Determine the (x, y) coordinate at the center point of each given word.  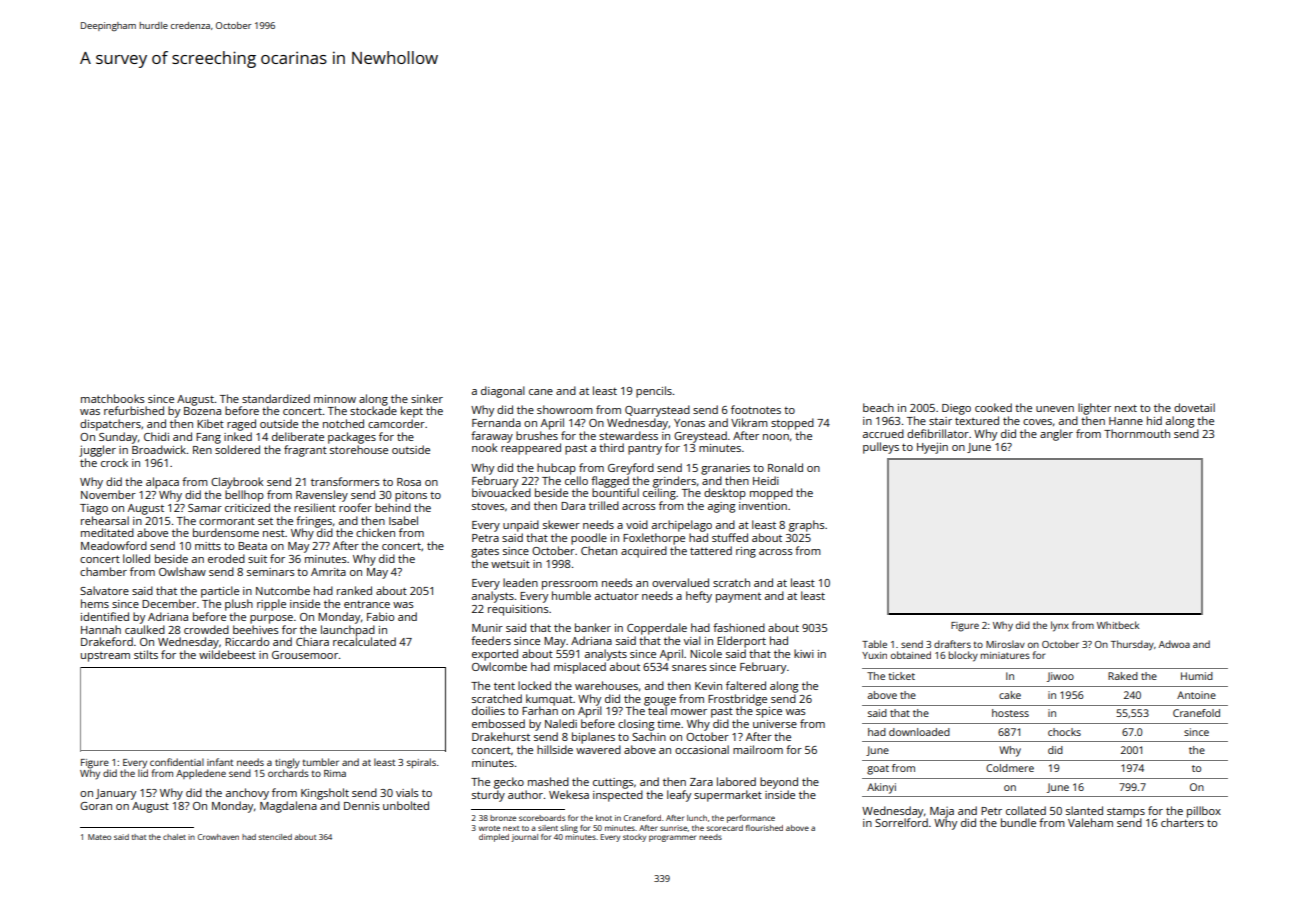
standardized (276, 398)
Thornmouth (1137, 433)
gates (485, 552)
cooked (993, 407)
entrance (367, 604)
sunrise (674, 828)
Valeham (1090, 822)
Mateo (99, 837)
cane (541, 392)
